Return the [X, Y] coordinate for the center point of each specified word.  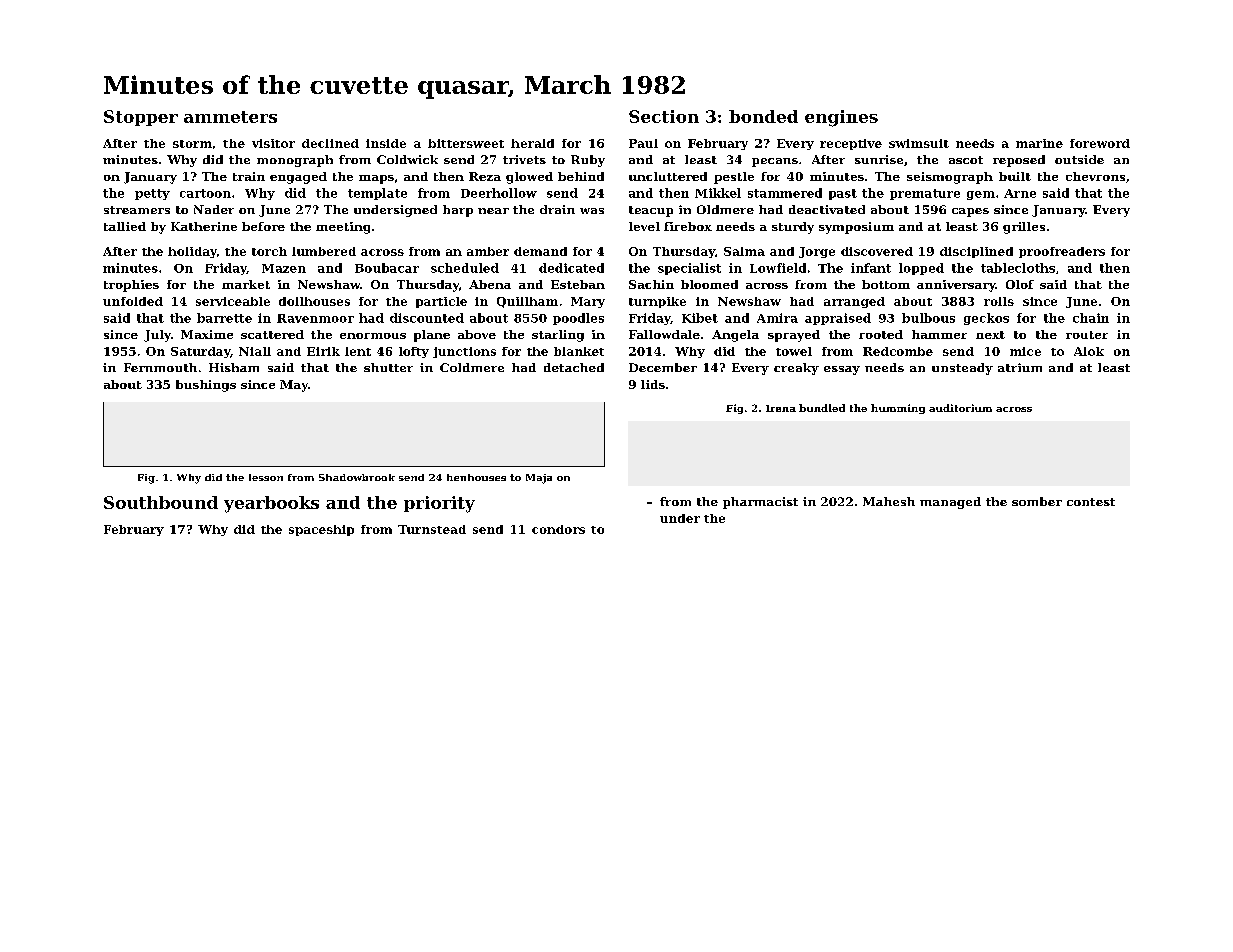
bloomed [709, 284]
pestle [734, 178]
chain [1091, 318]
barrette [224, 318]
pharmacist [760, 503]
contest [1091, 502]
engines [841, 118]
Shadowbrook [357, 477]
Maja [539, 479]
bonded [763, 116]
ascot [966, 160]
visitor [273, 143]
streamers [137, 210]
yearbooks [271, 504]
